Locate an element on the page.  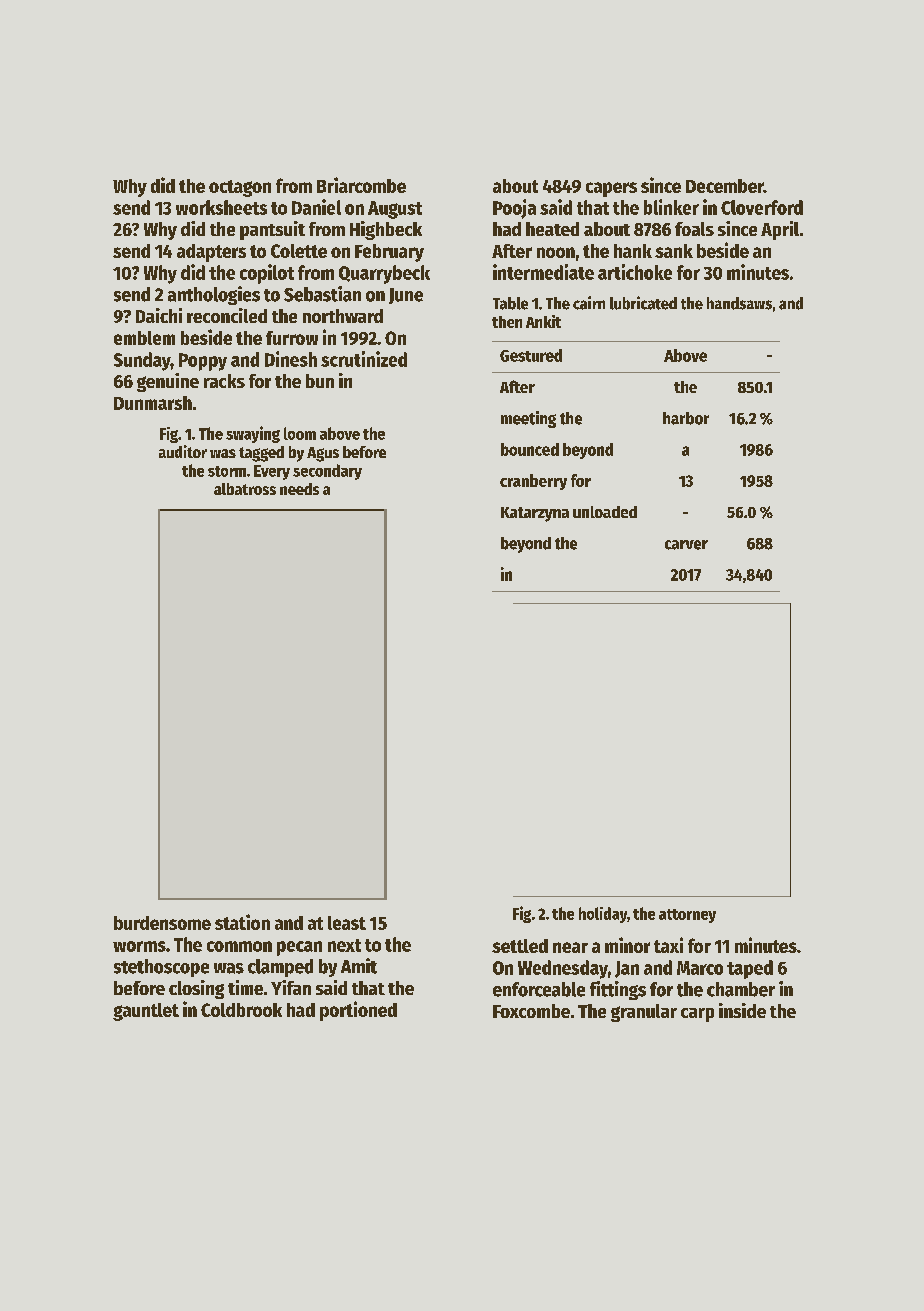
least is located at coordinates (347, 923).
